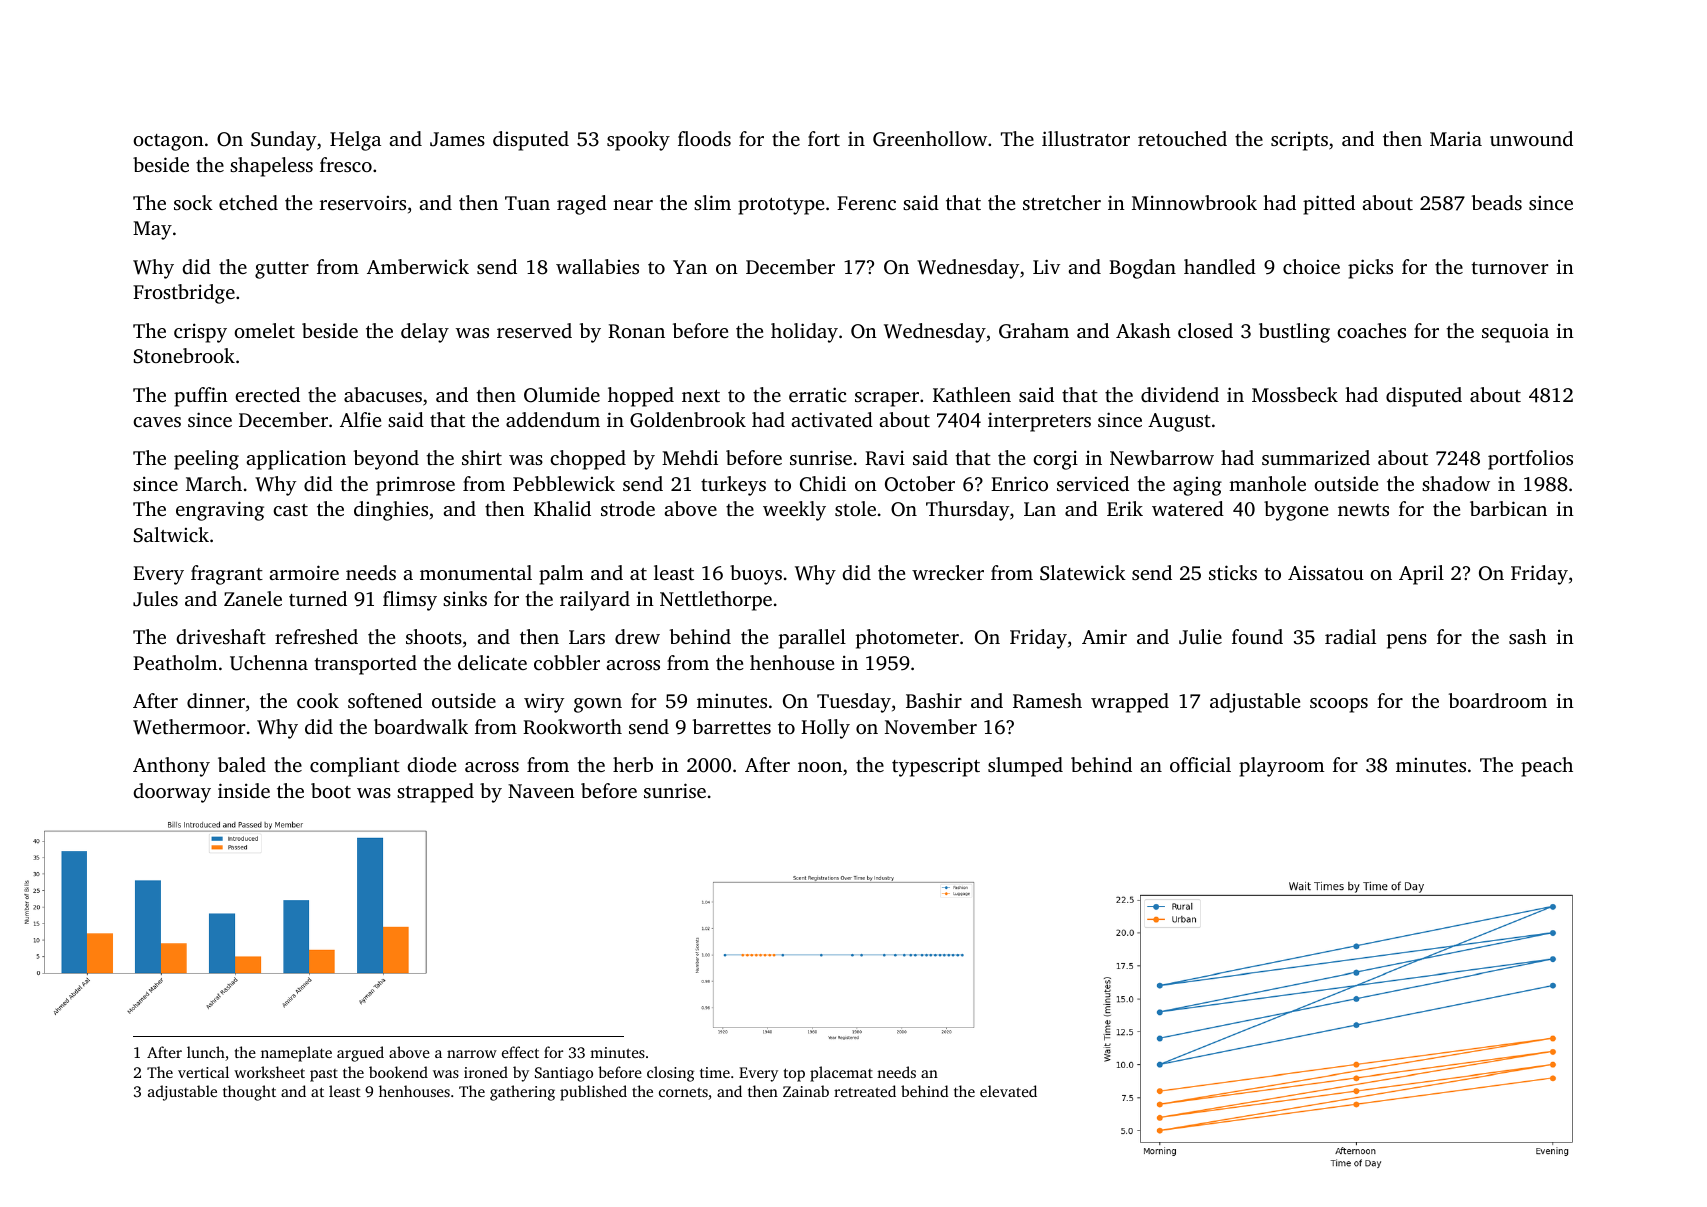 Image resolution: width=1707 pixels, height=1207 pixels. I want to click on herb, so click(633, 764).
